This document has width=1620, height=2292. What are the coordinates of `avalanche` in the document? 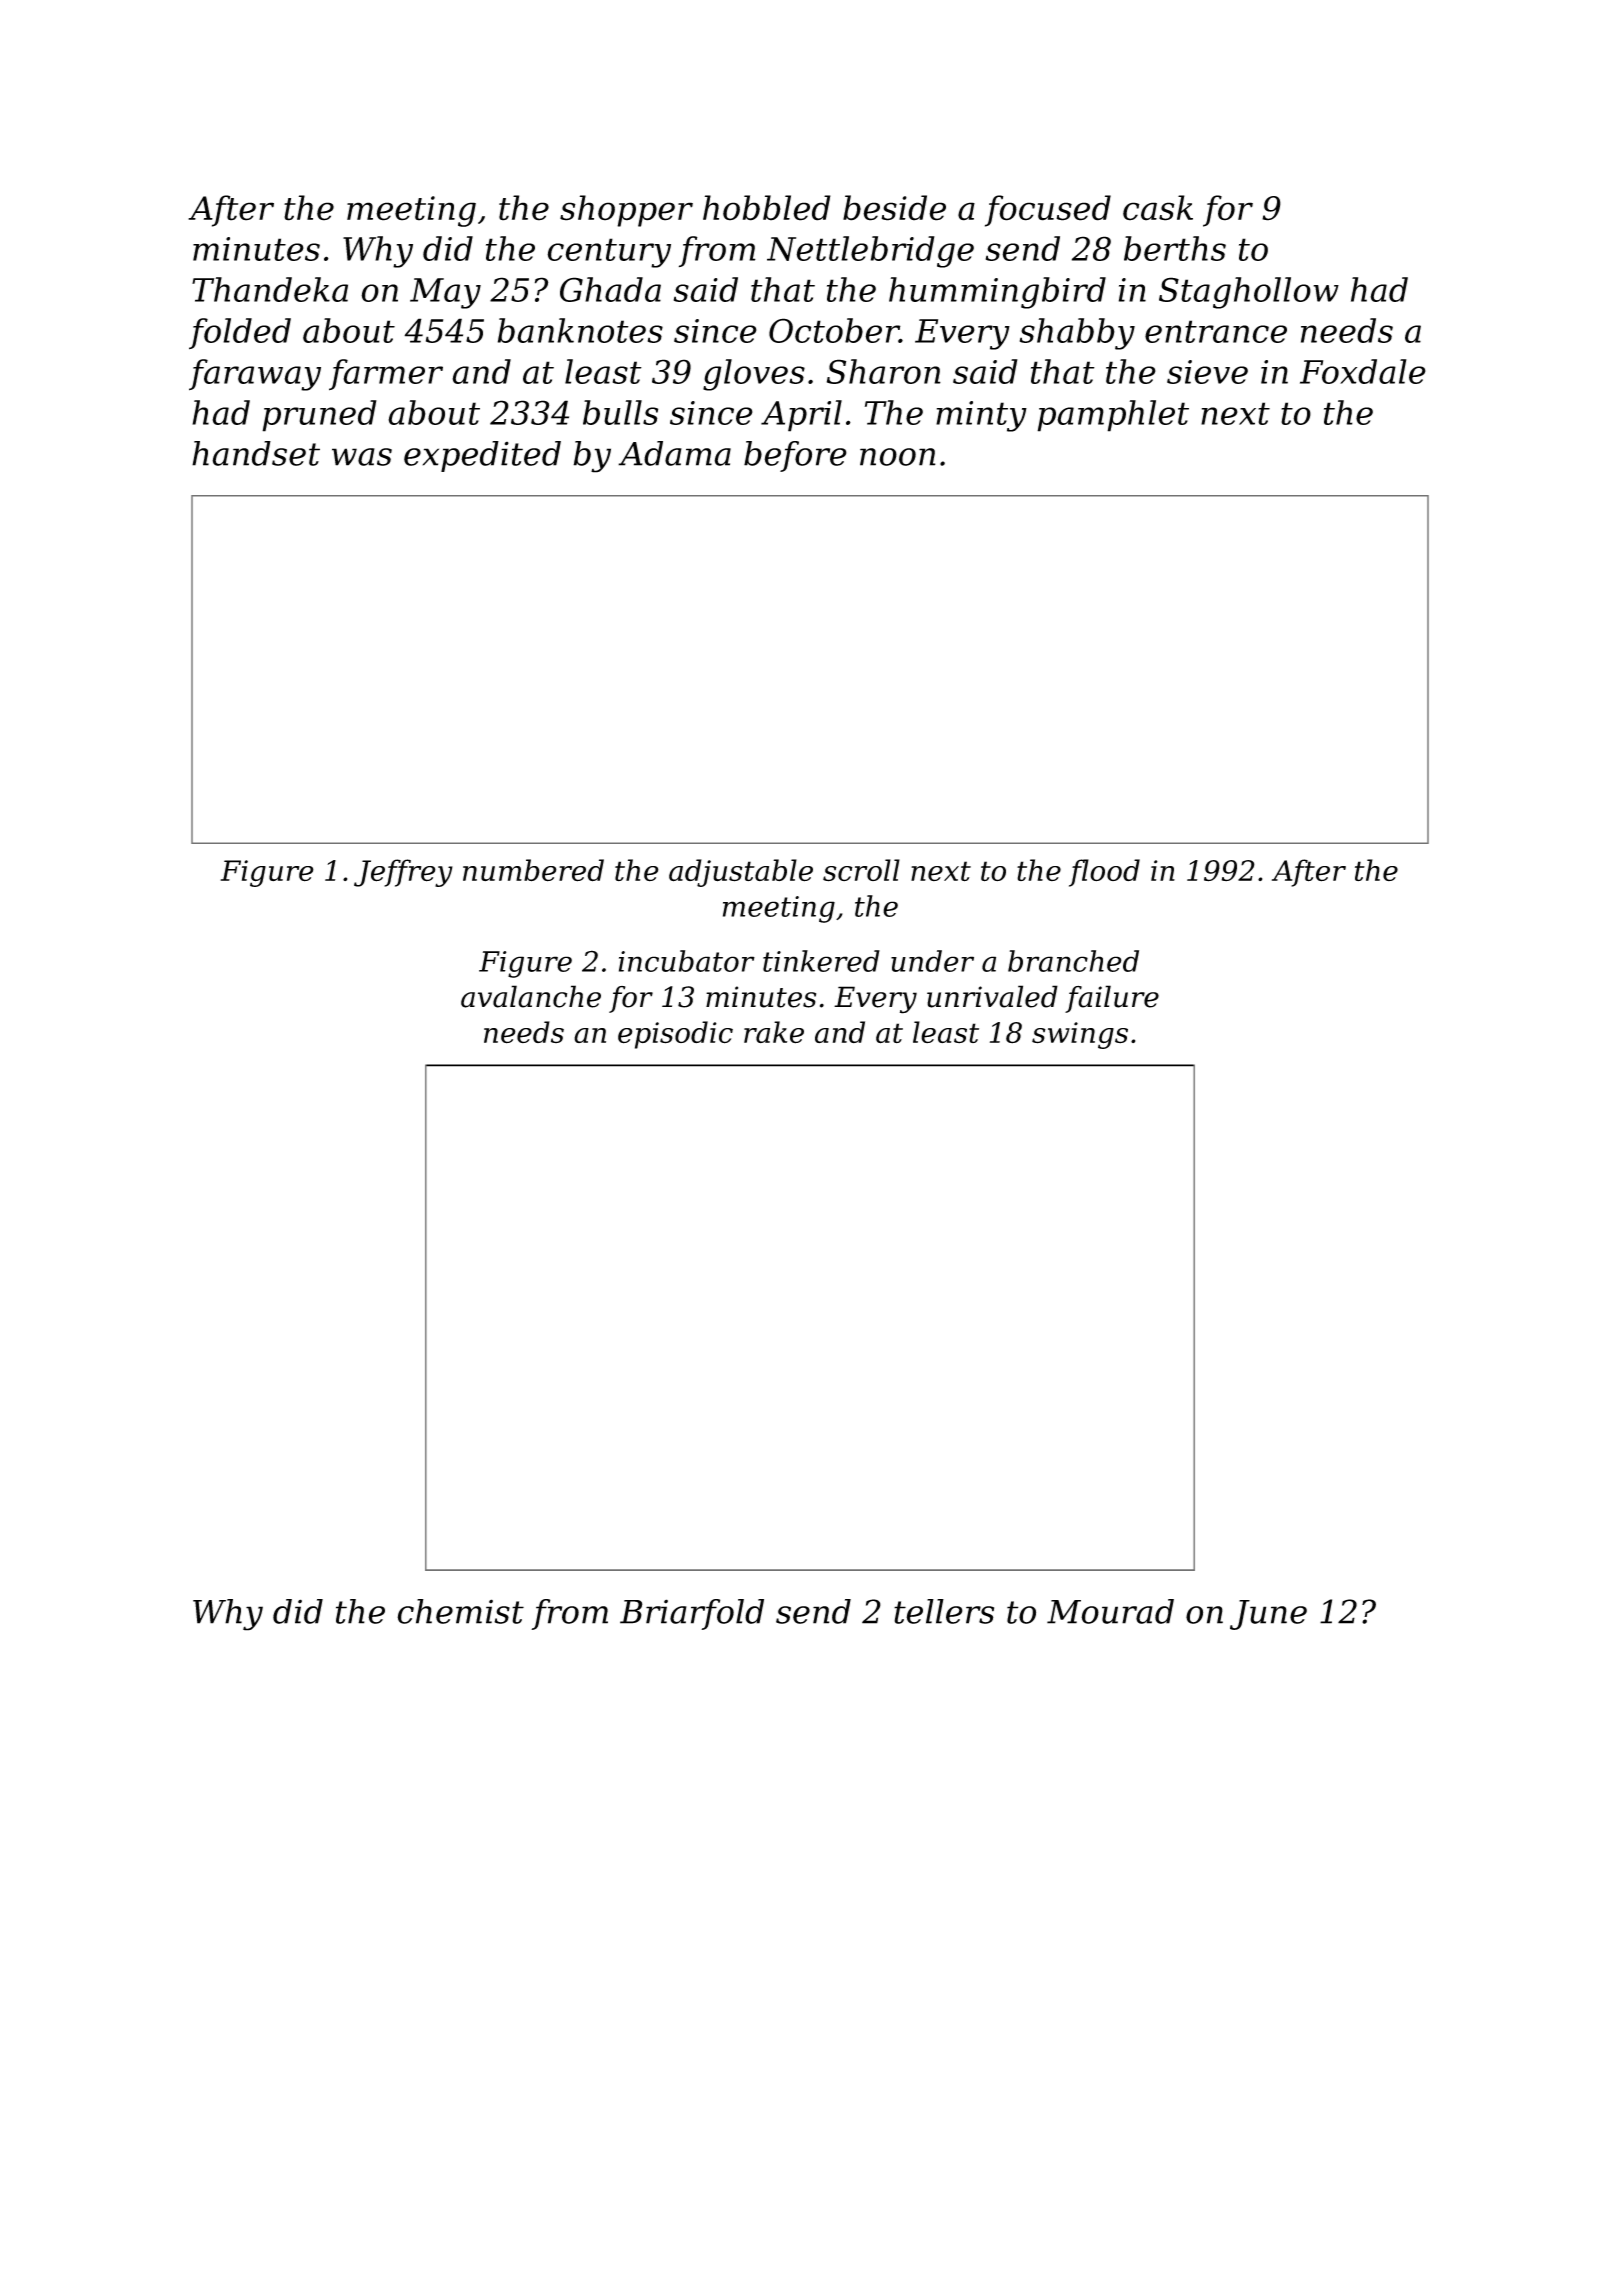 It's located at (531, 996).
